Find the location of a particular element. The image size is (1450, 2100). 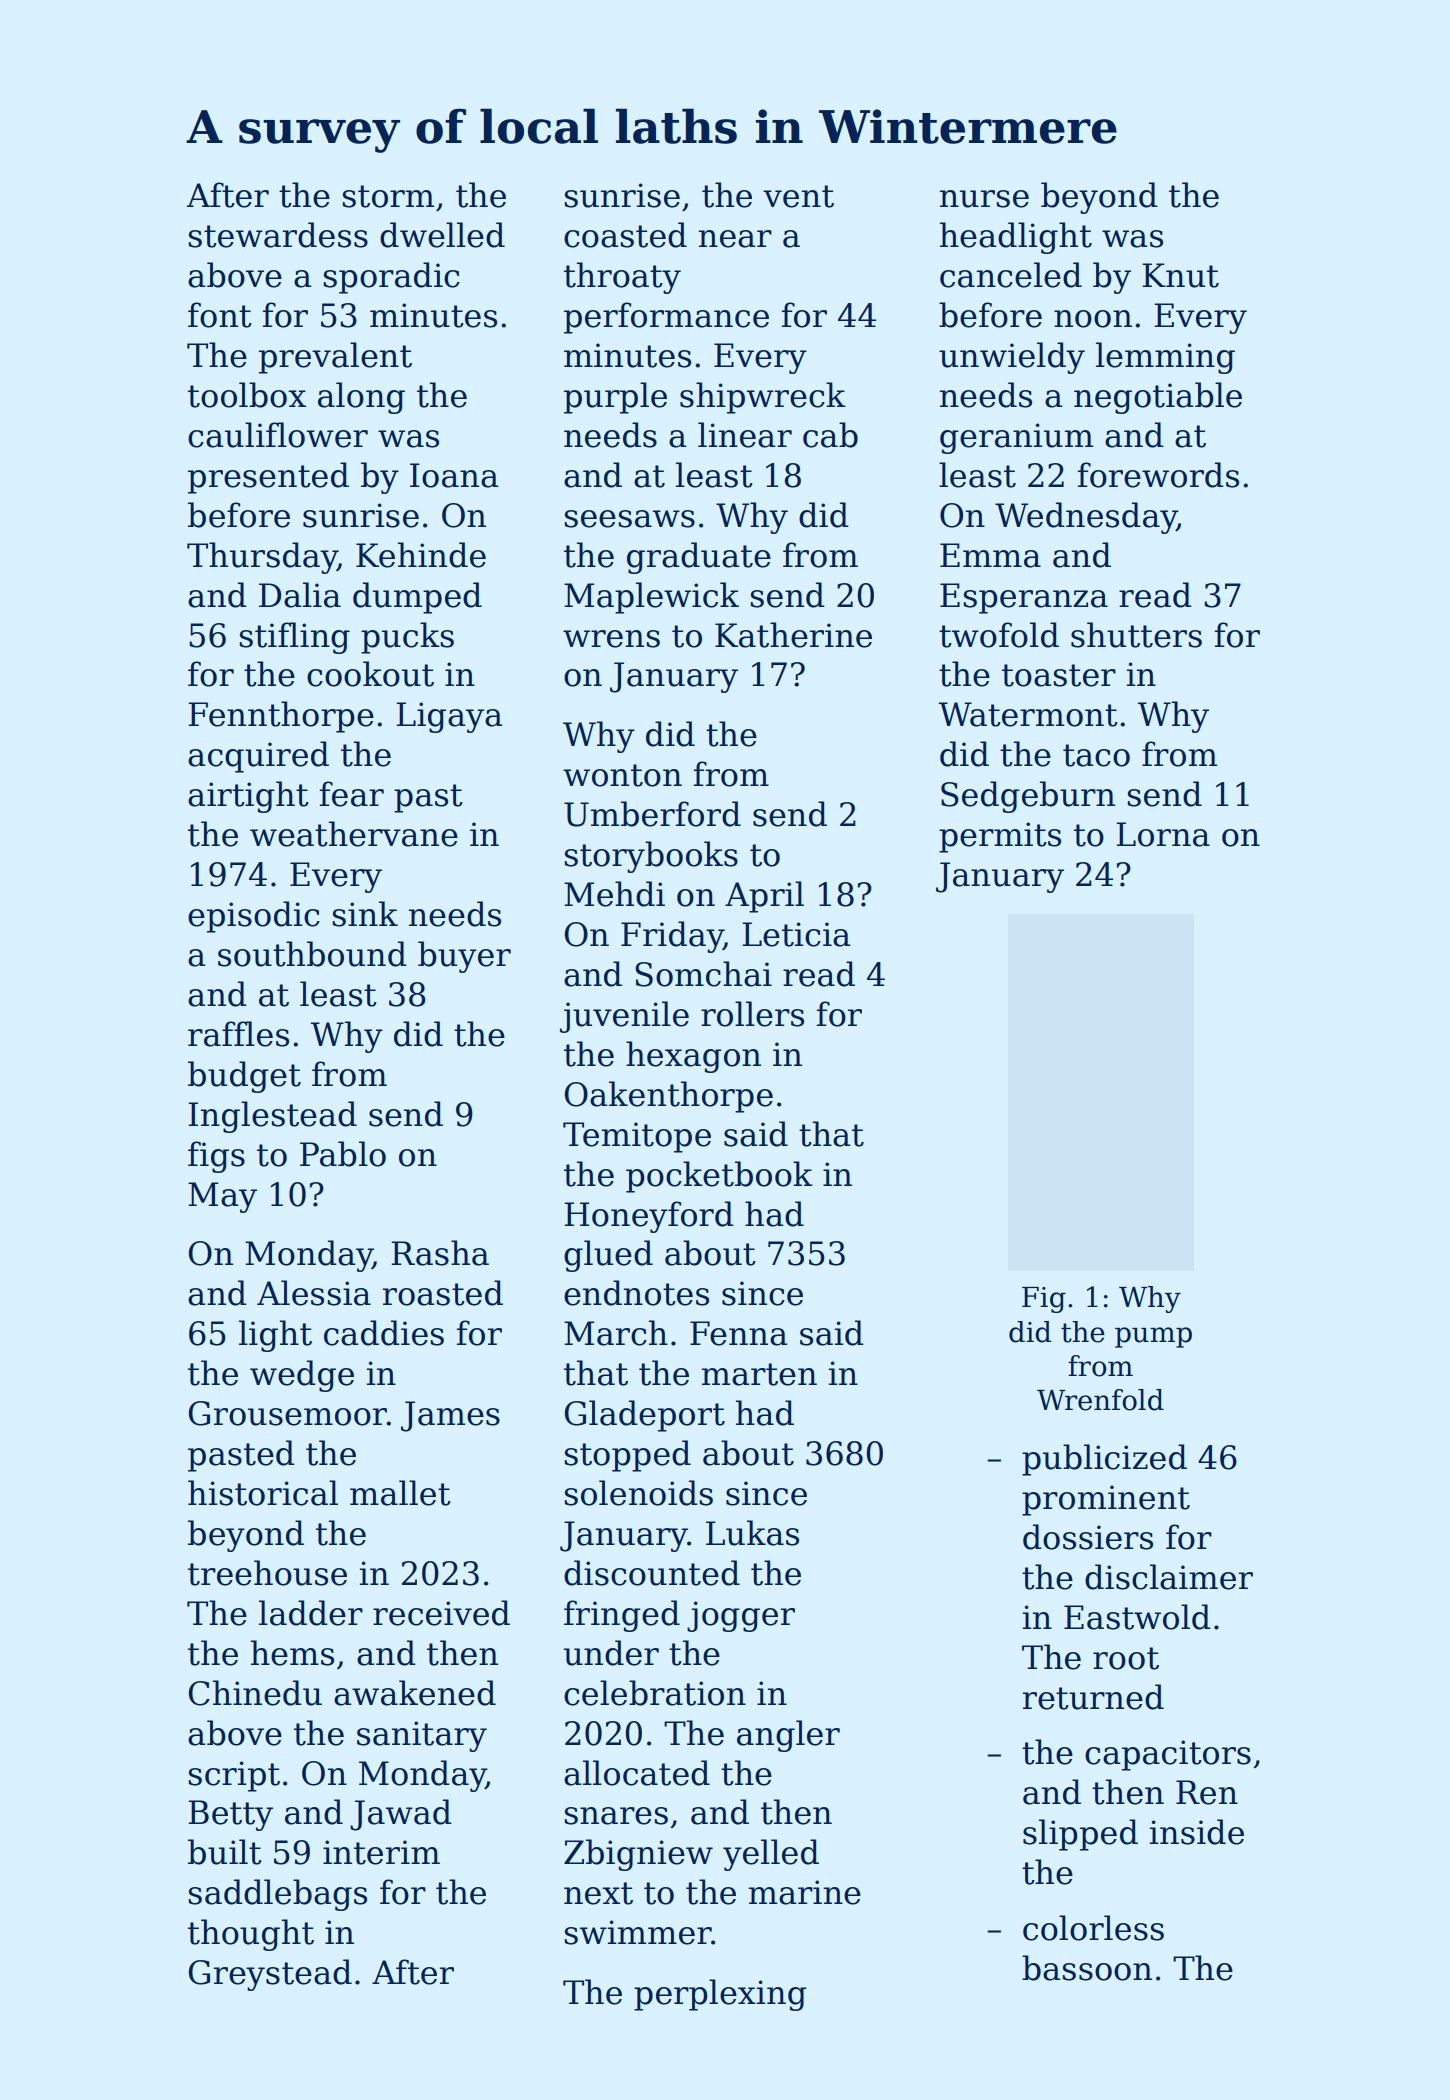

Chinedu is located at coordinates (255, 1693).
